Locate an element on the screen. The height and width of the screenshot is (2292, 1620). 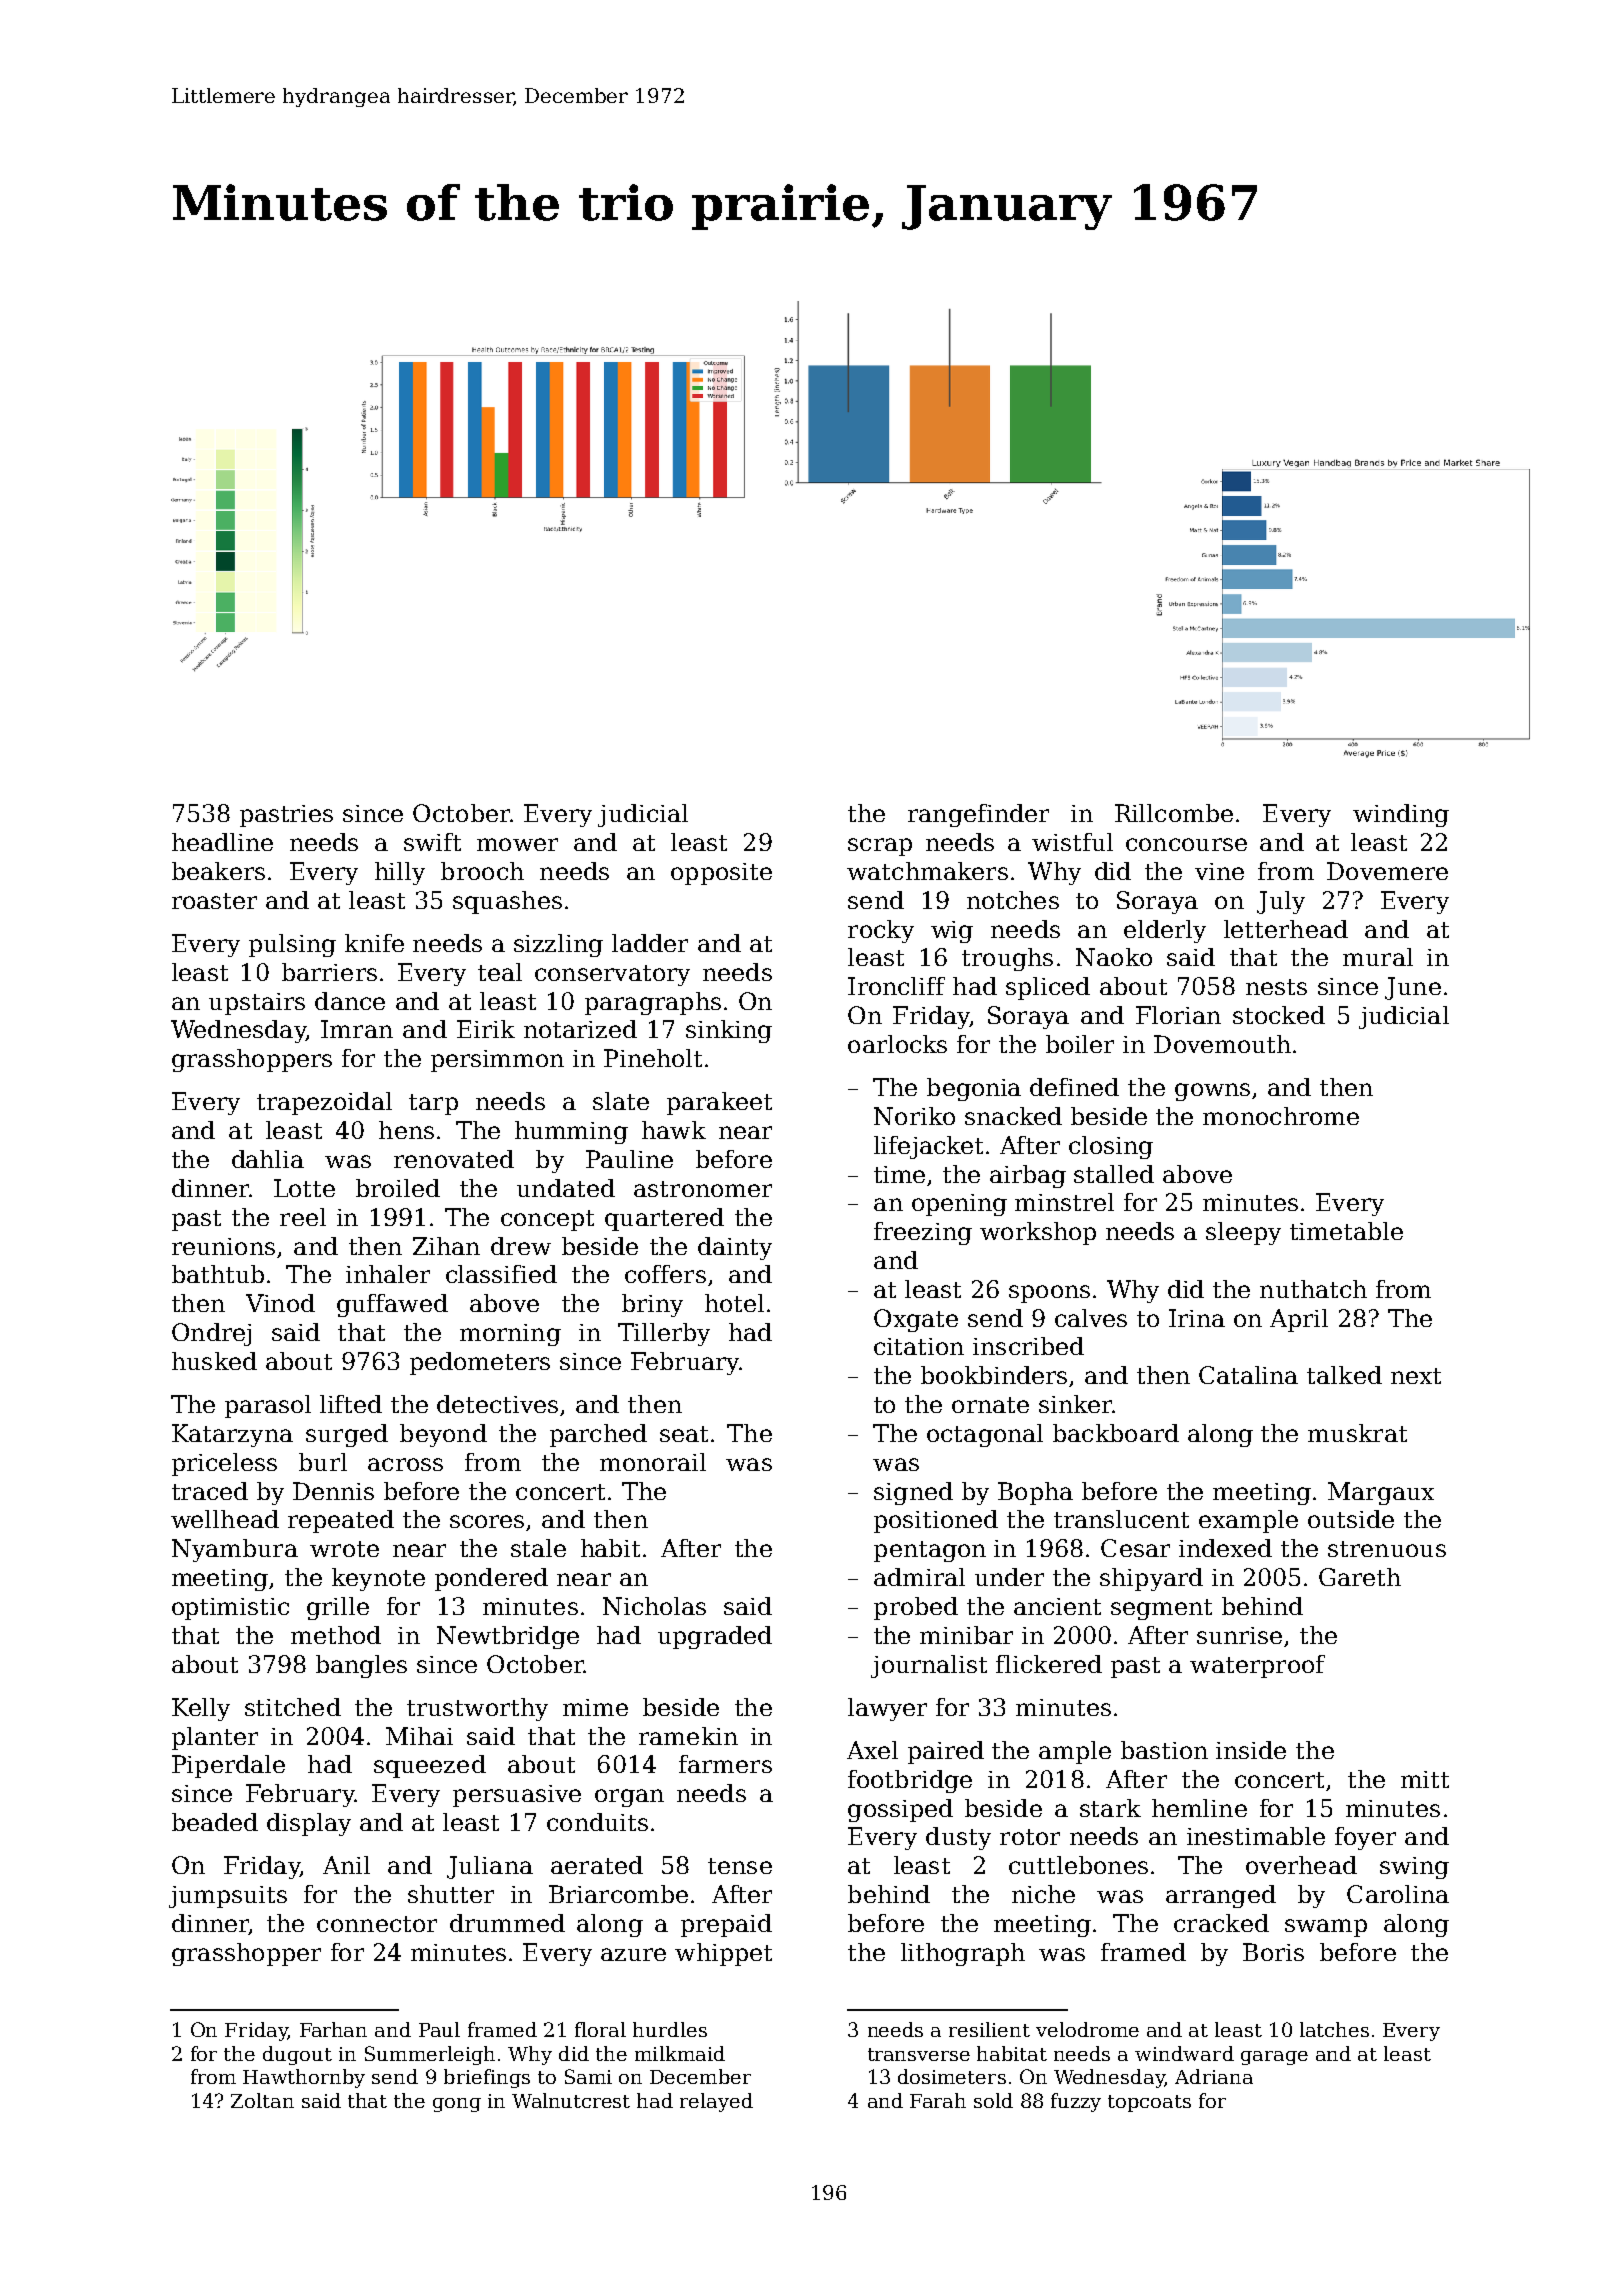
octagonal is located at coordinates (985, 1435).
